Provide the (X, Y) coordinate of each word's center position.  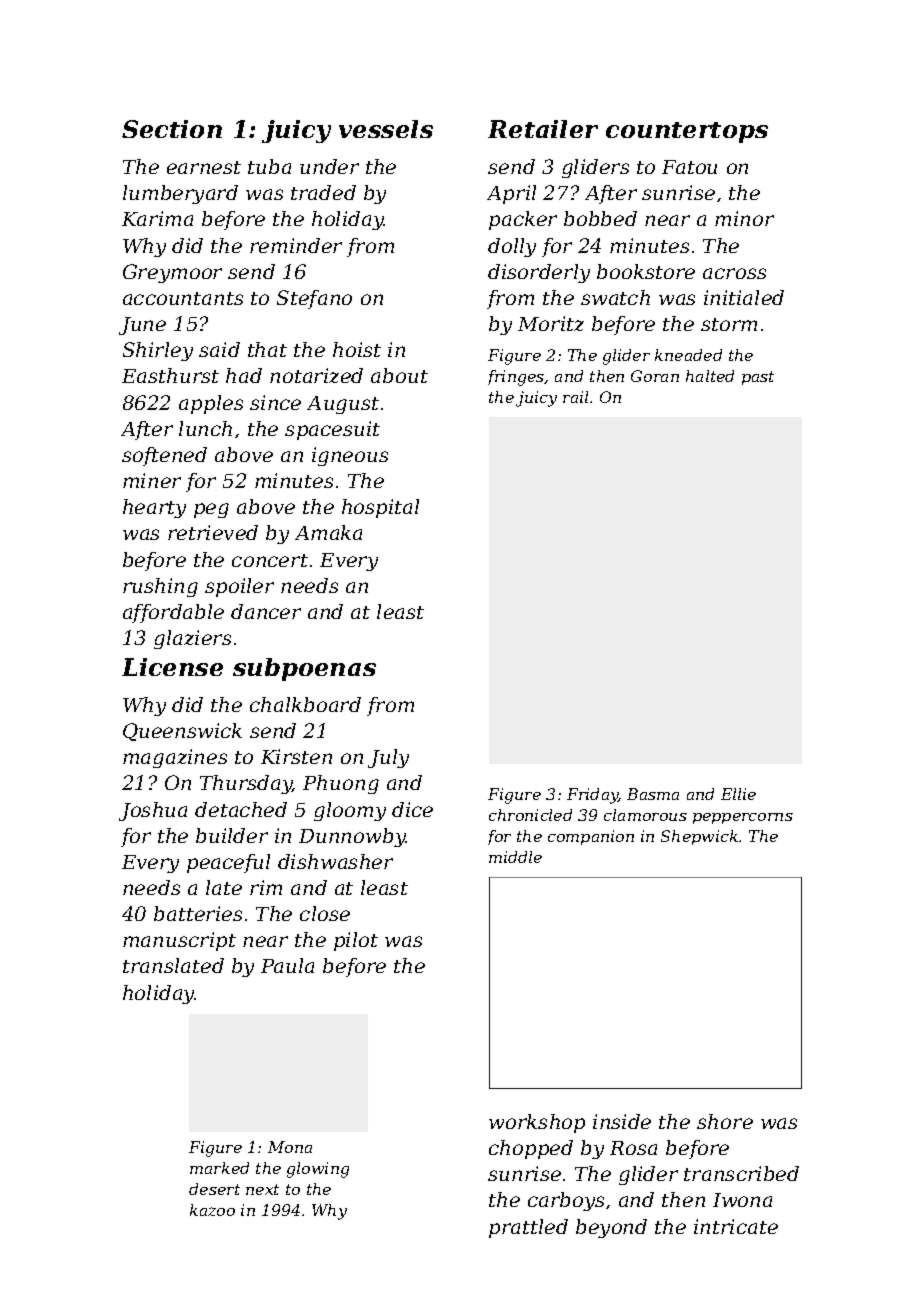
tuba (269, 166)
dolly (512, 247)
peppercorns (743, 818)
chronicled (530, 815)
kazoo (212, 1210)
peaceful (228, 863)
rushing (160, 587)
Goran (655, 376)
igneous (350, 456)
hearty (154, 508)
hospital (380, 508)
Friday (593, 796)
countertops (687, 132)
